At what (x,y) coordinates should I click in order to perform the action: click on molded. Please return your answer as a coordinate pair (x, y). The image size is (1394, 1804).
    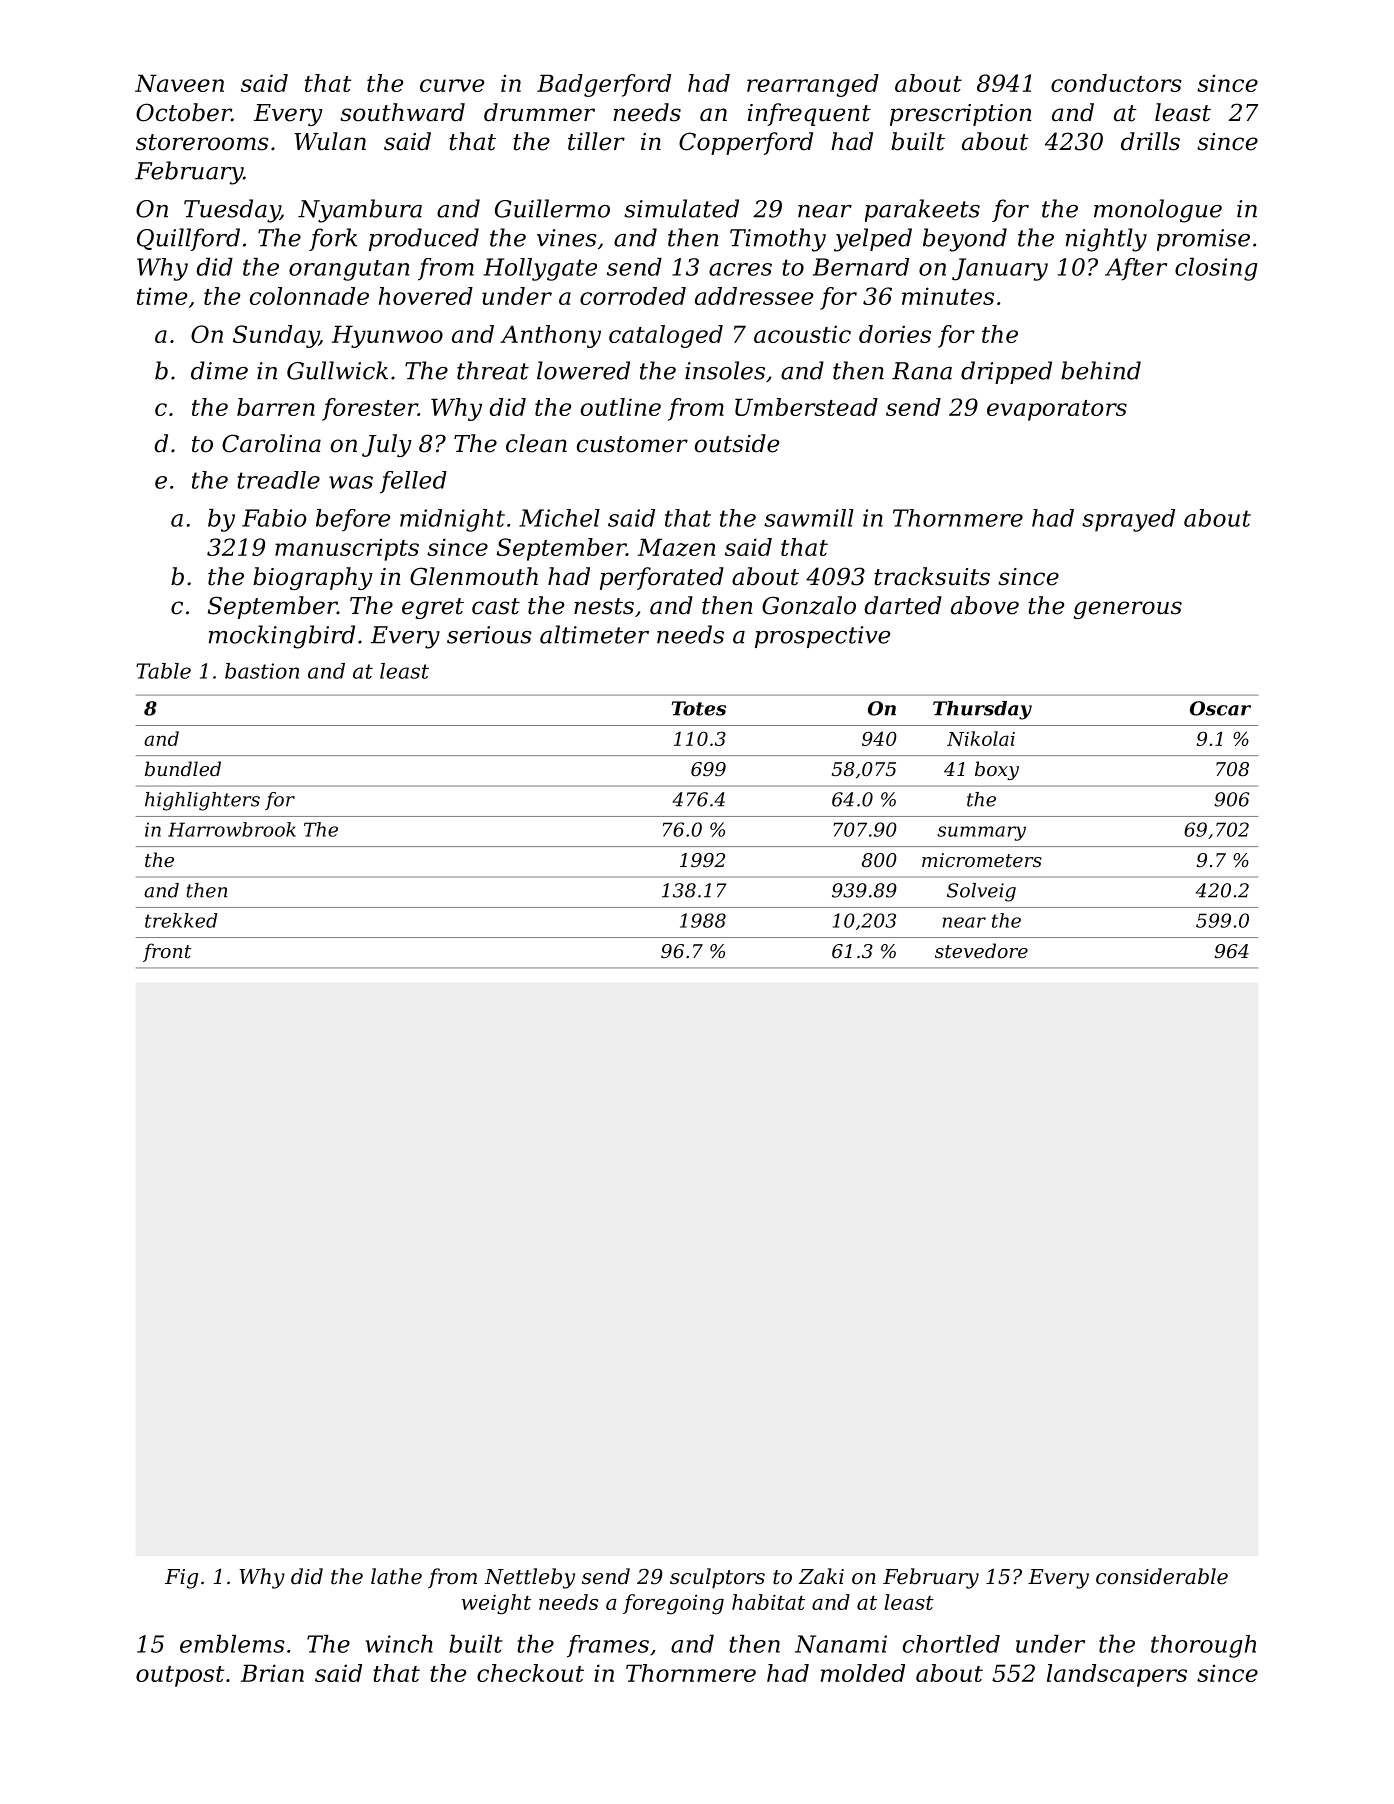
    Looking at the image, I should click on (863, 1673).
